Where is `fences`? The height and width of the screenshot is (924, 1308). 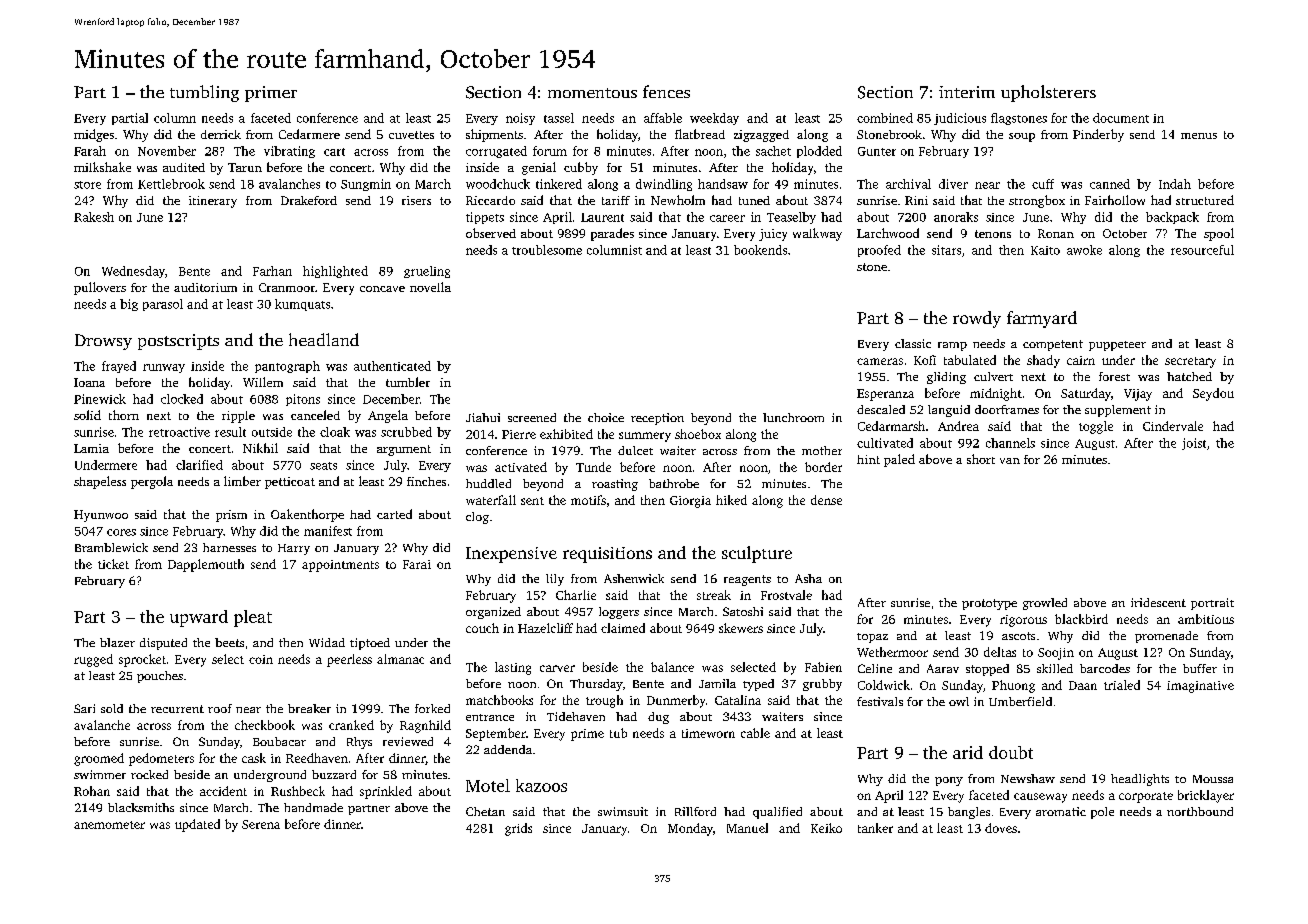 fences is located at coordinates (666, 91).
